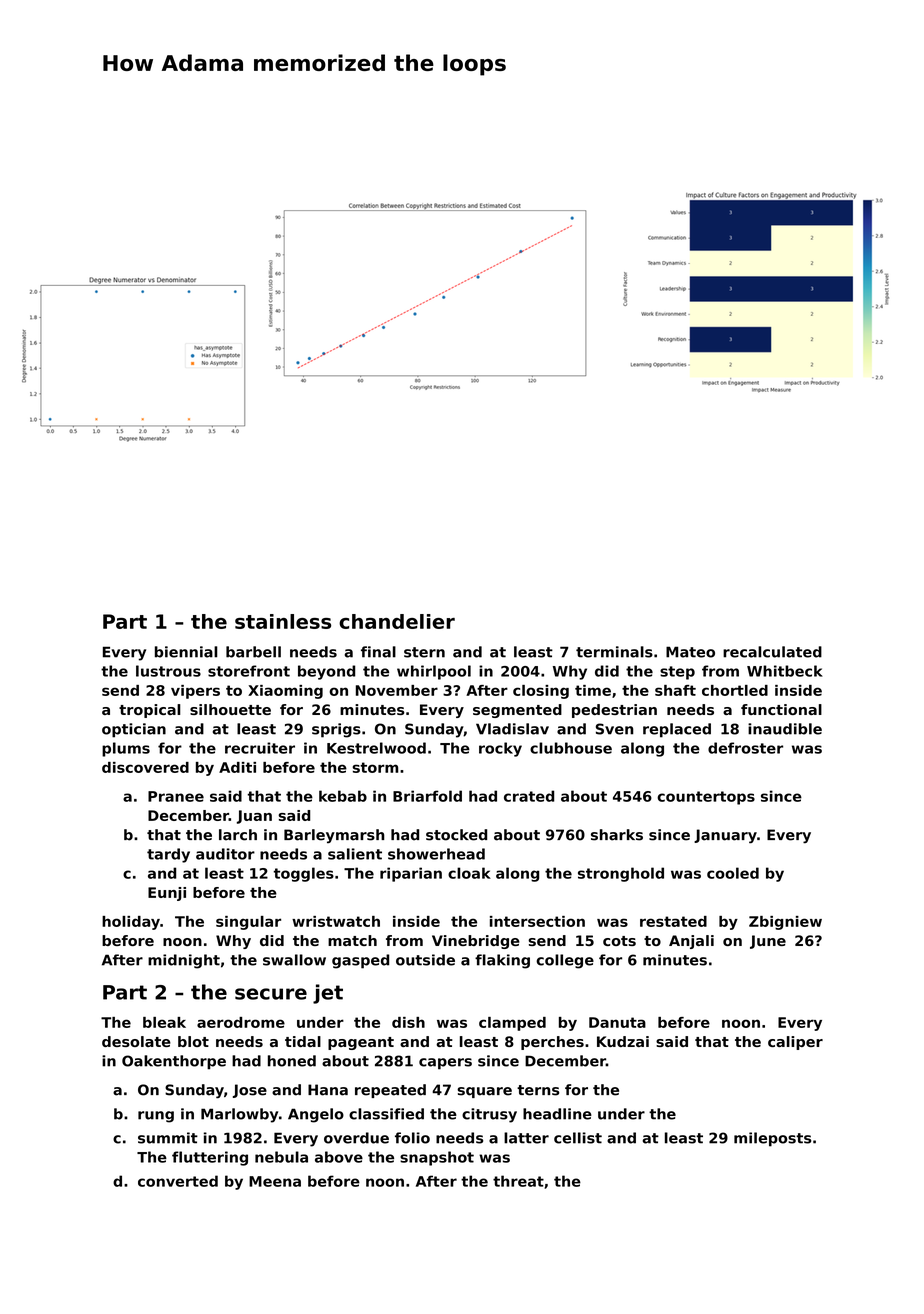  What do you see at coordinates (375, 767) in the screenshot?
I see `storm` at bounding box center [375, 767].
